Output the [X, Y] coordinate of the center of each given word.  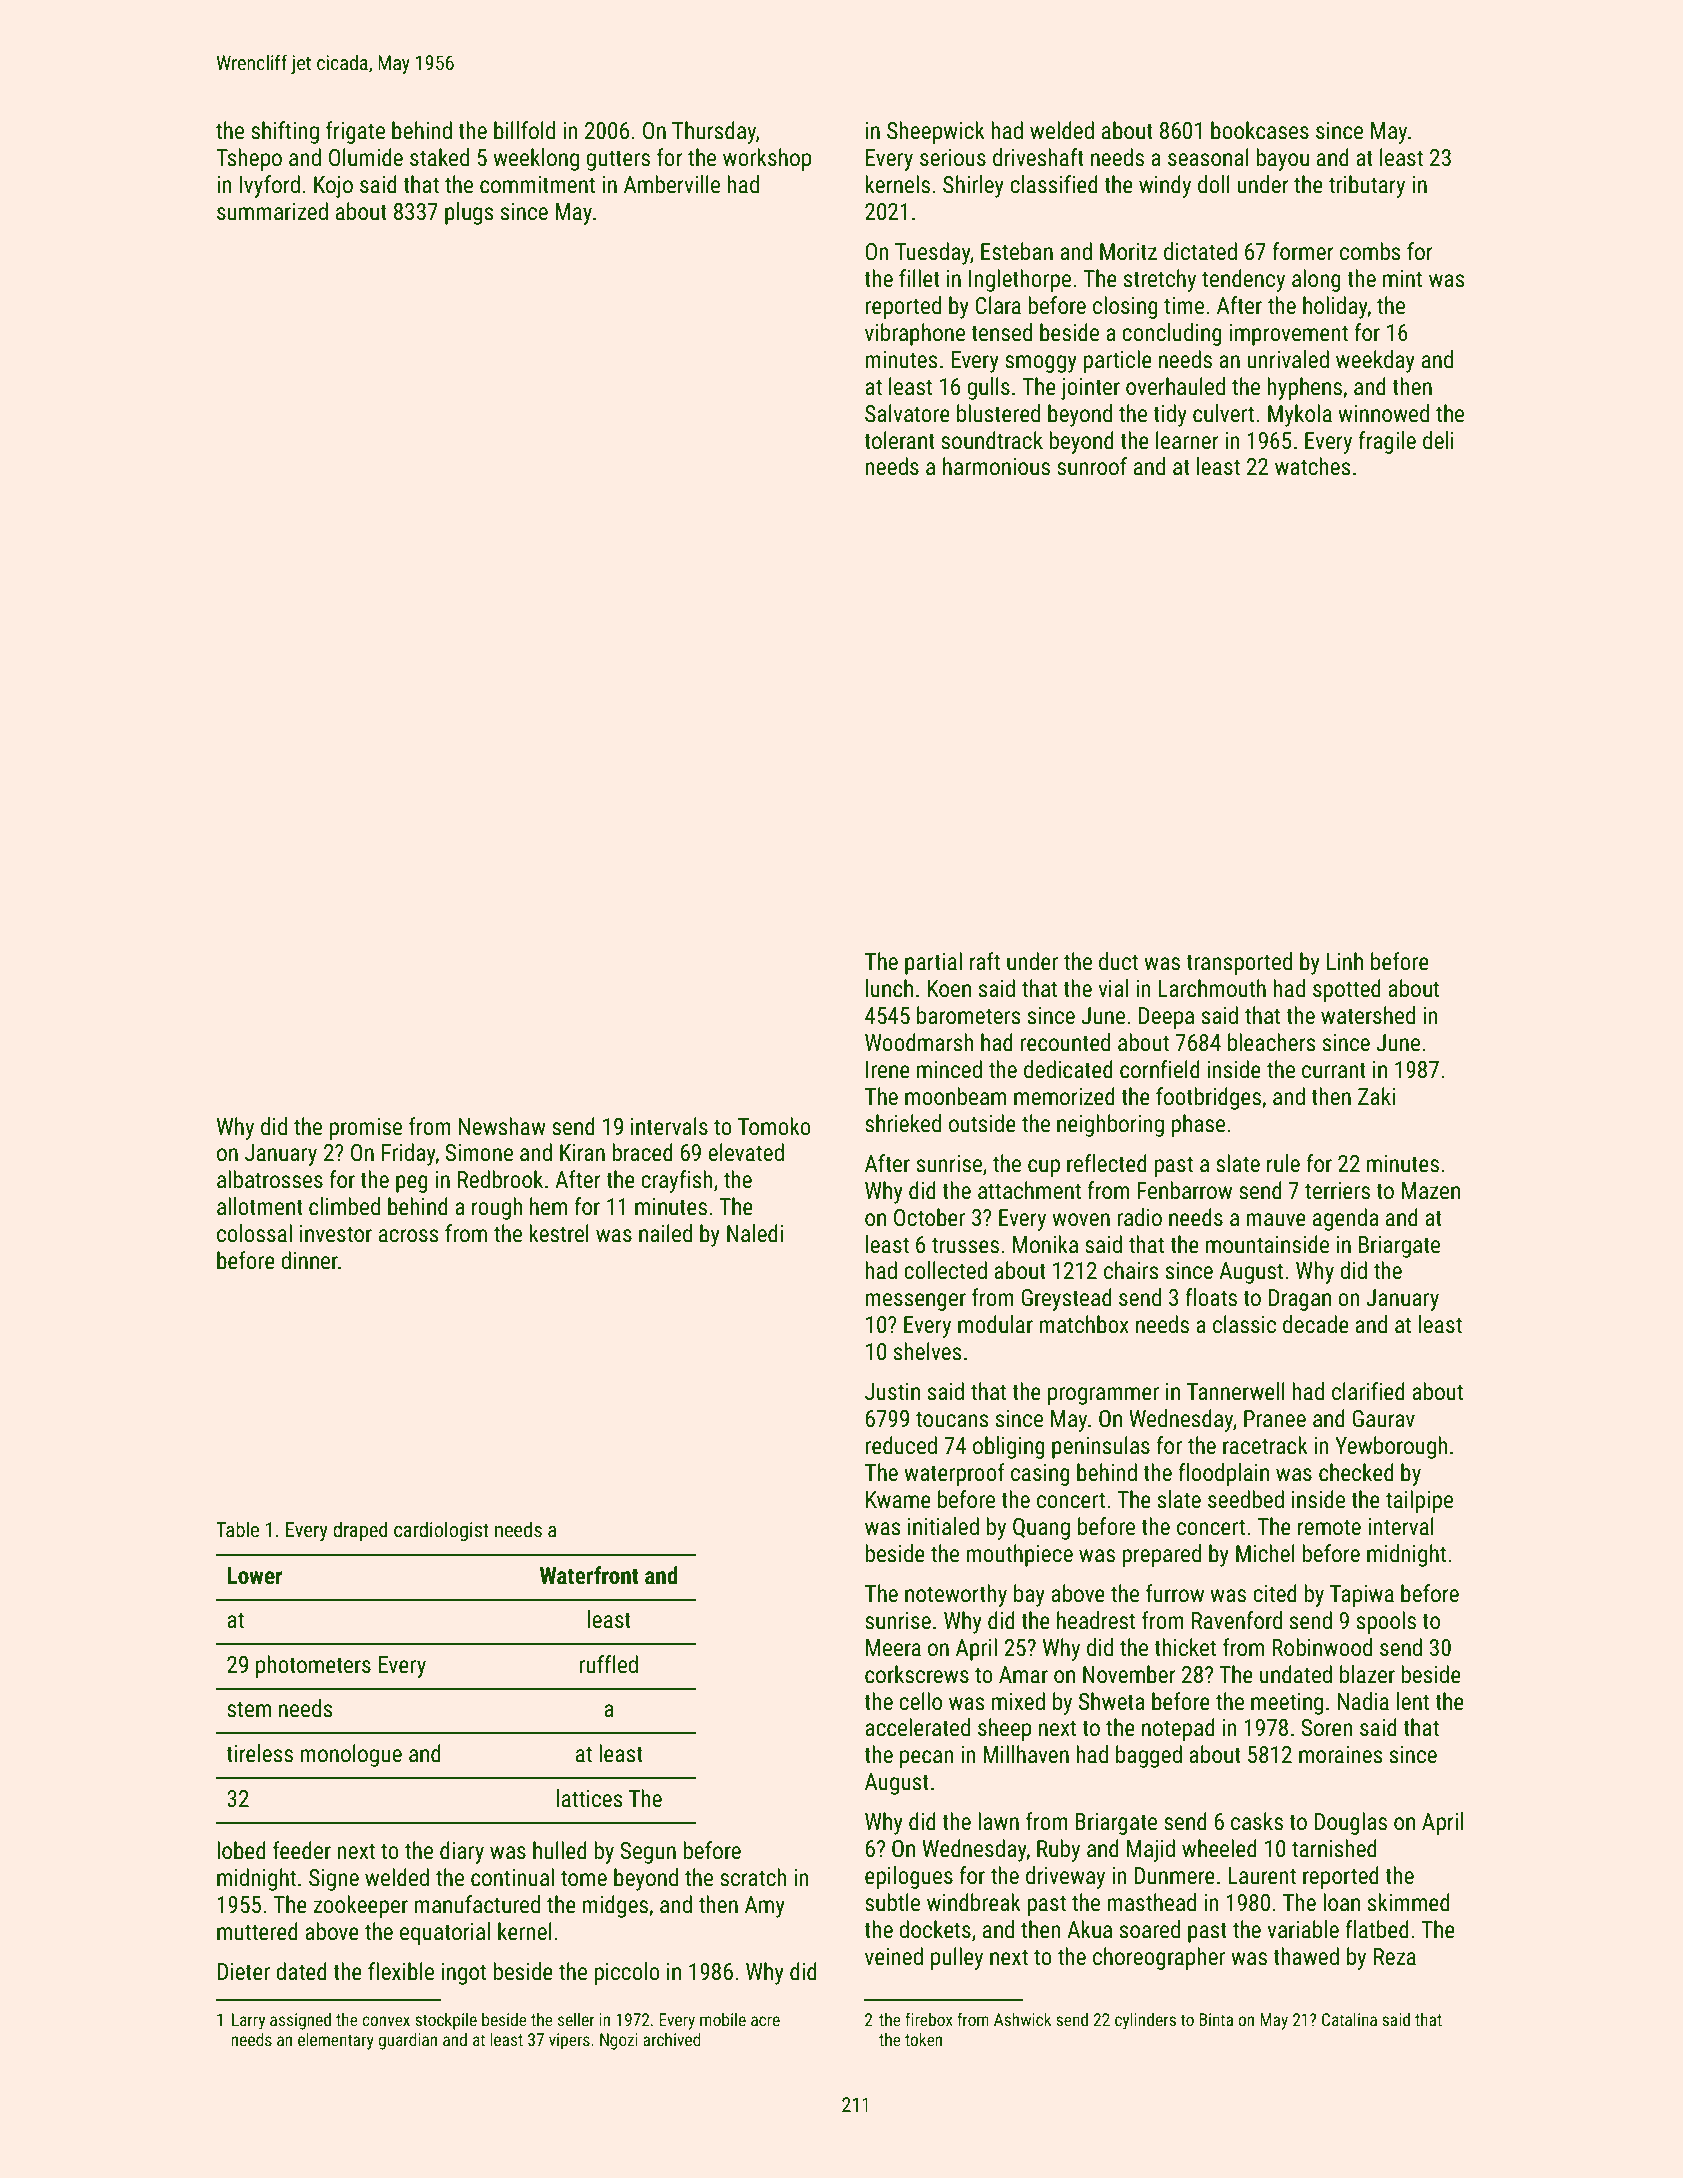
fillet [919, 278]
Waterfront [589, 1575]
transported [1239, 963]
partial [933, 963]
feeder [302, 1850]
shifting [285, 132]
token [923, 2039]
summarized [272, 211]
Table [237, 1529]
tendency [1243, 280]
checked [1356, 1472]
